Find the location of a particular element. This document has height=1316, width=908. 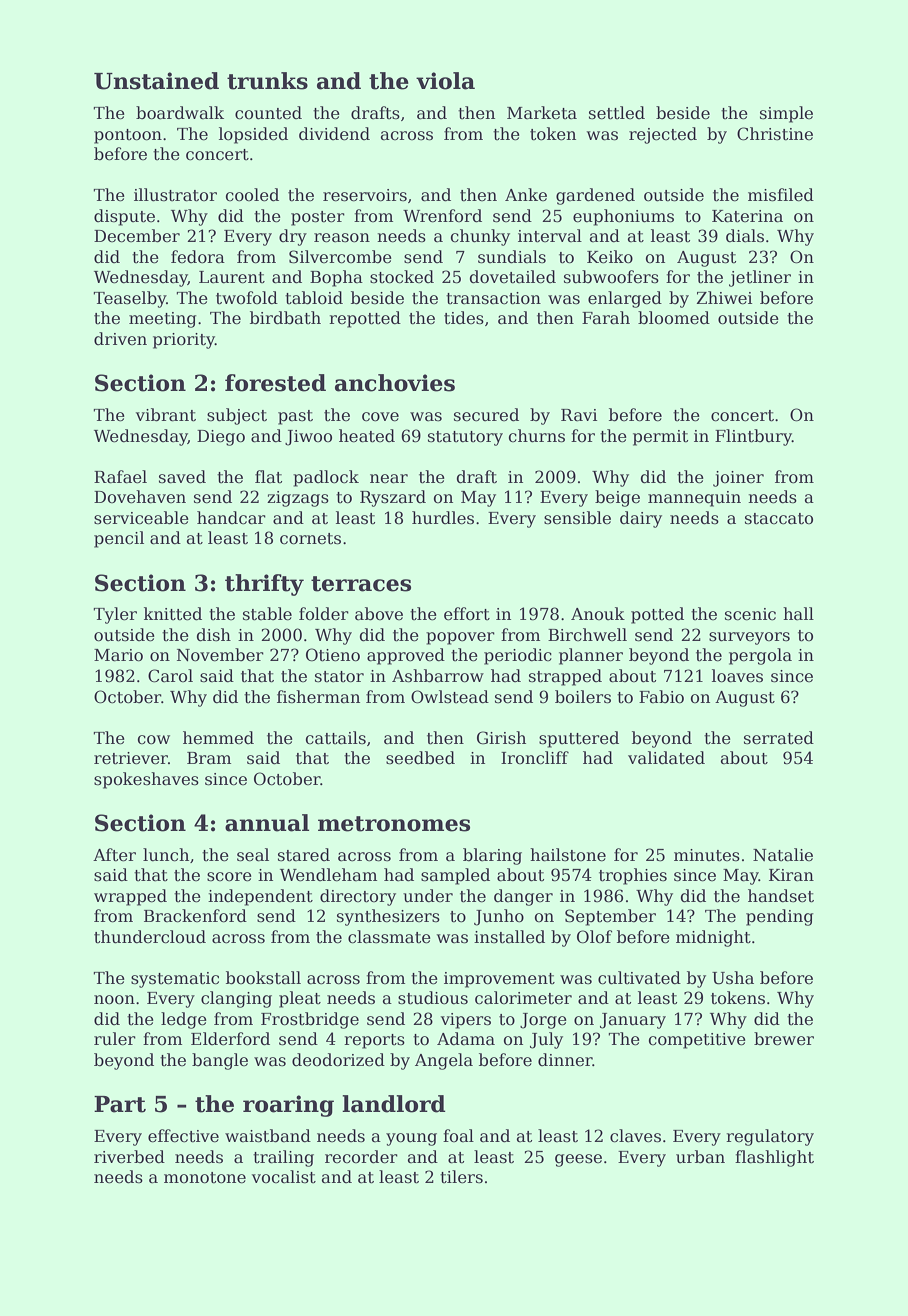

Anke is located at coordinates (526, 195).
